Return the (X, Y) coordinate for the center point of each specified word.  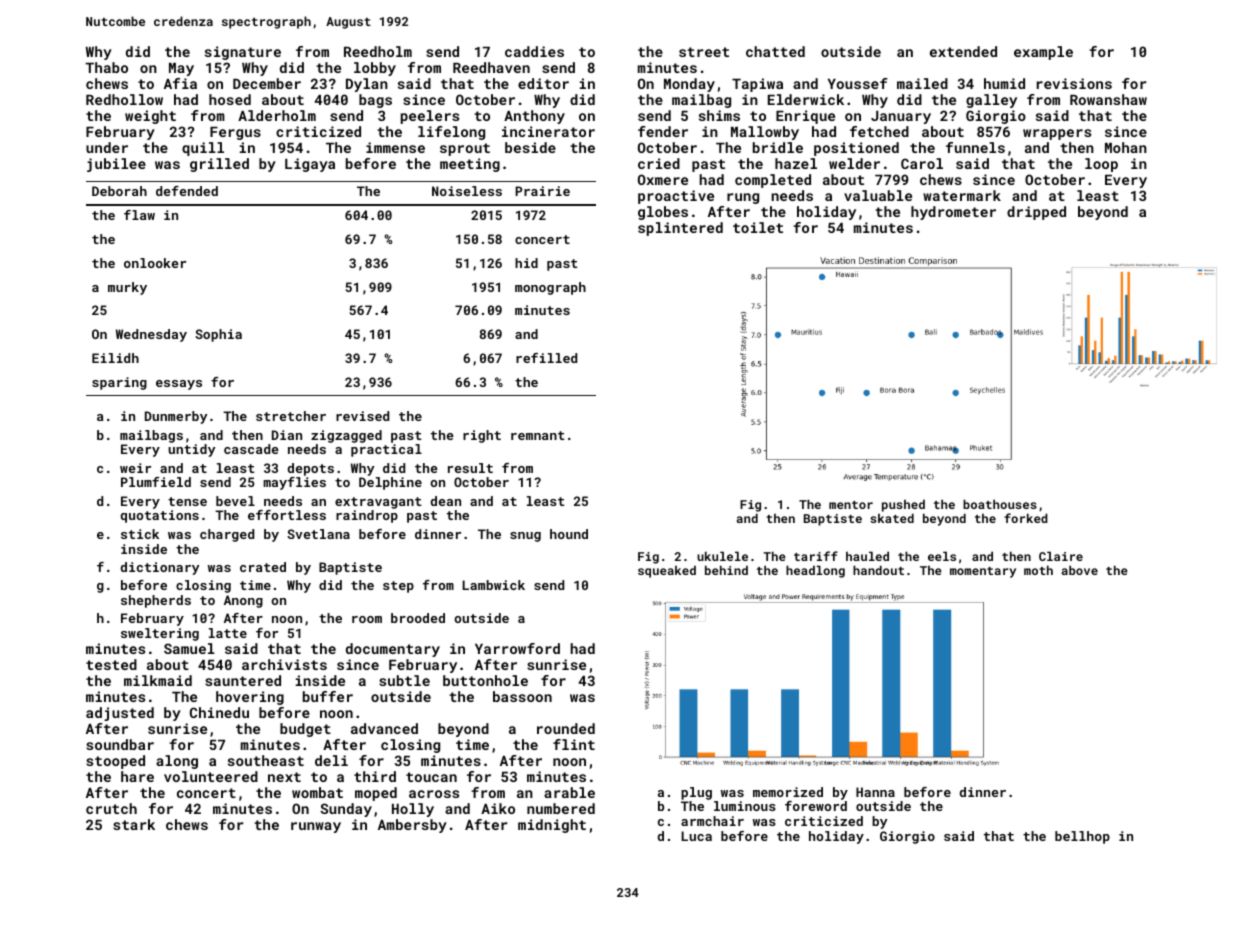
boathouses (1000, 504)
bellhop (1082, 837)
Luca (696, 836)
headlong (815, 571)
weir (135, 468)
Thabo (106, 67)
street (704, 52)
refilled (546, 358)
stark (134, 824)
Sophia (218, 335)
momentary (983, 572)
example (1043, 53)
